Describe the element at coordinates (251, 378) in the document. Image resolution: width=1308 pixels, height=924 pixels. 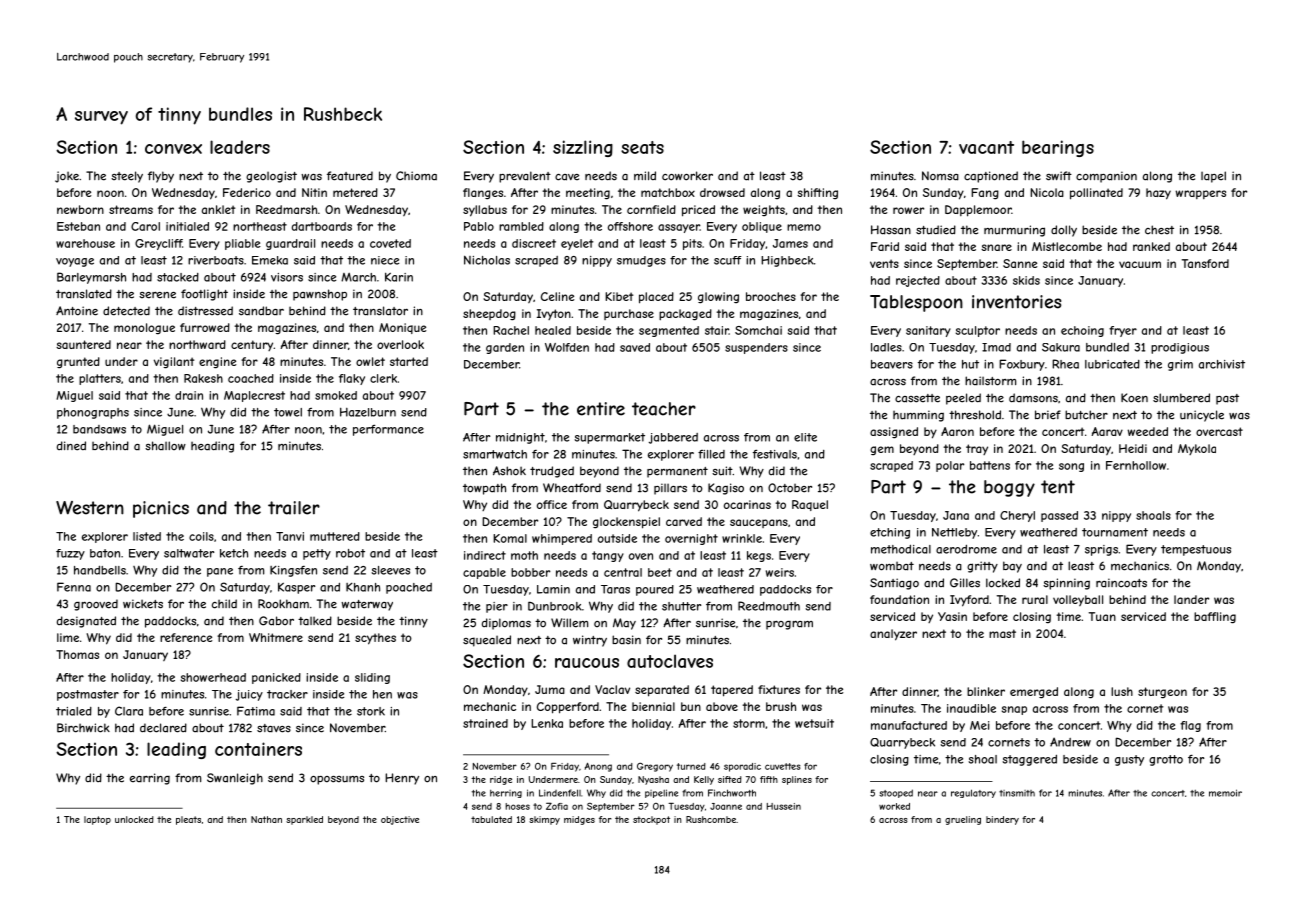
I see `coached` at that location.
